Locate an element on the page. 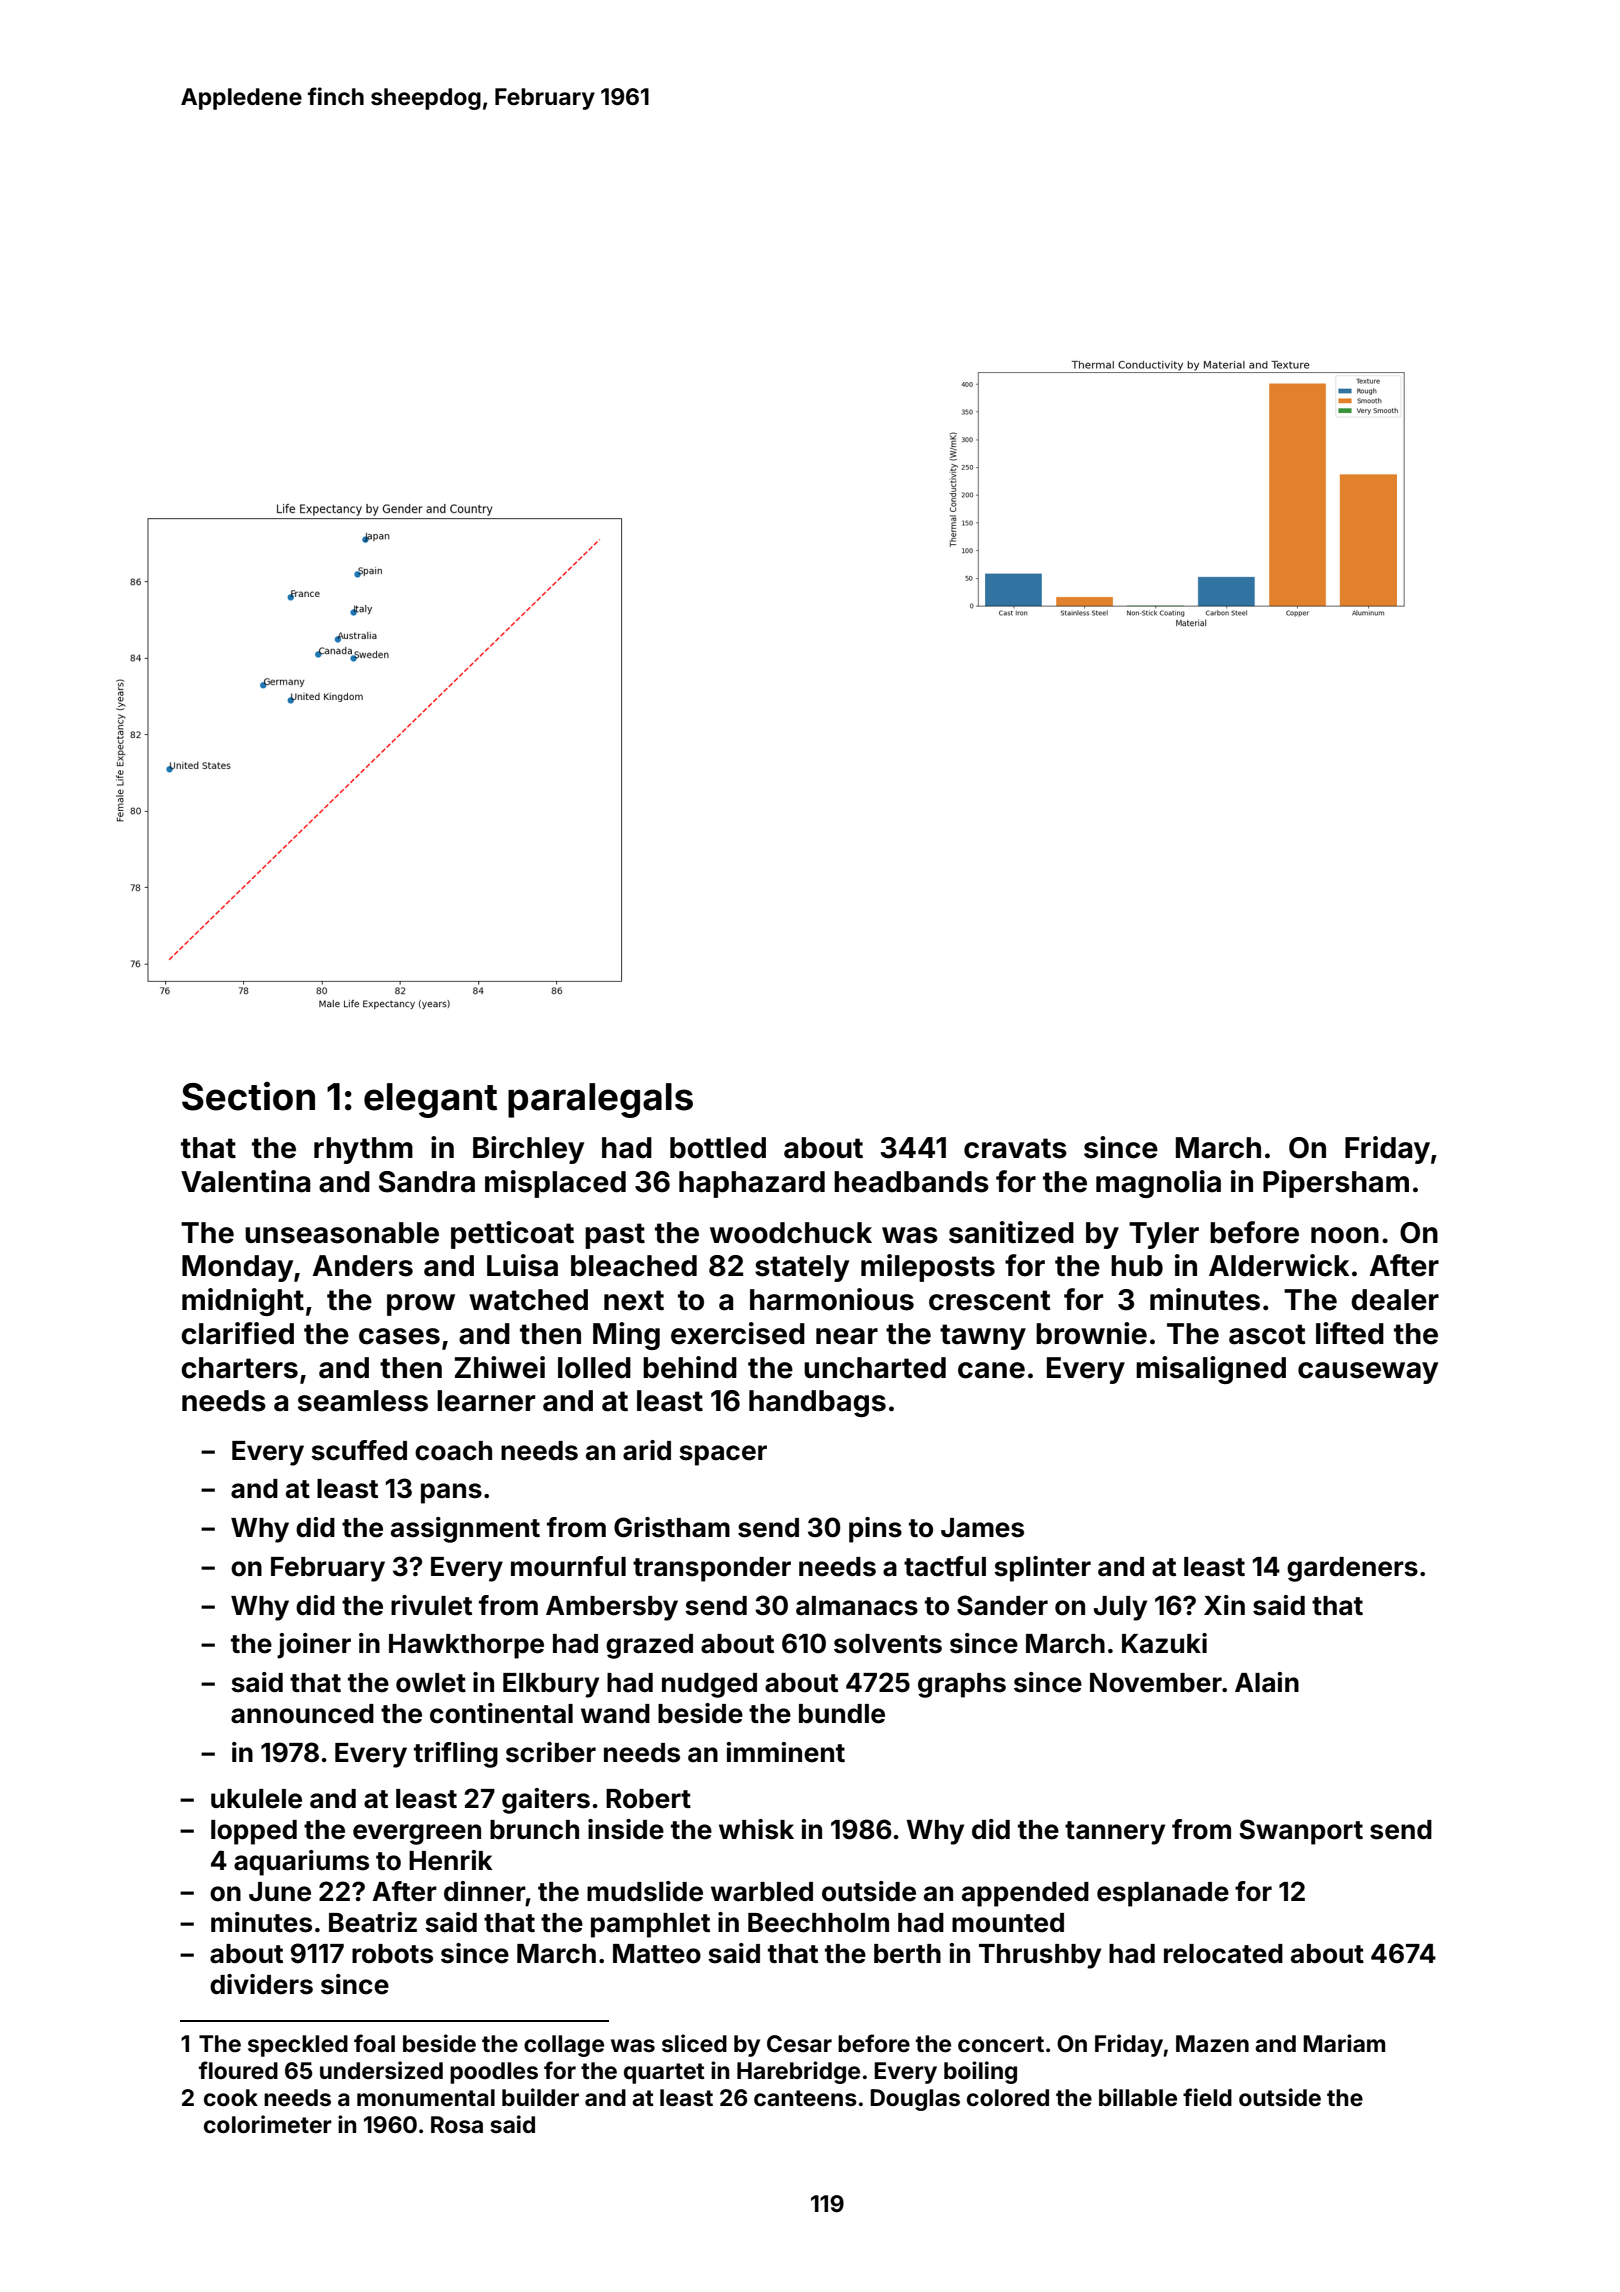 This image has width=1620, height=2292. learner is located at coordinates (486, 1401).
